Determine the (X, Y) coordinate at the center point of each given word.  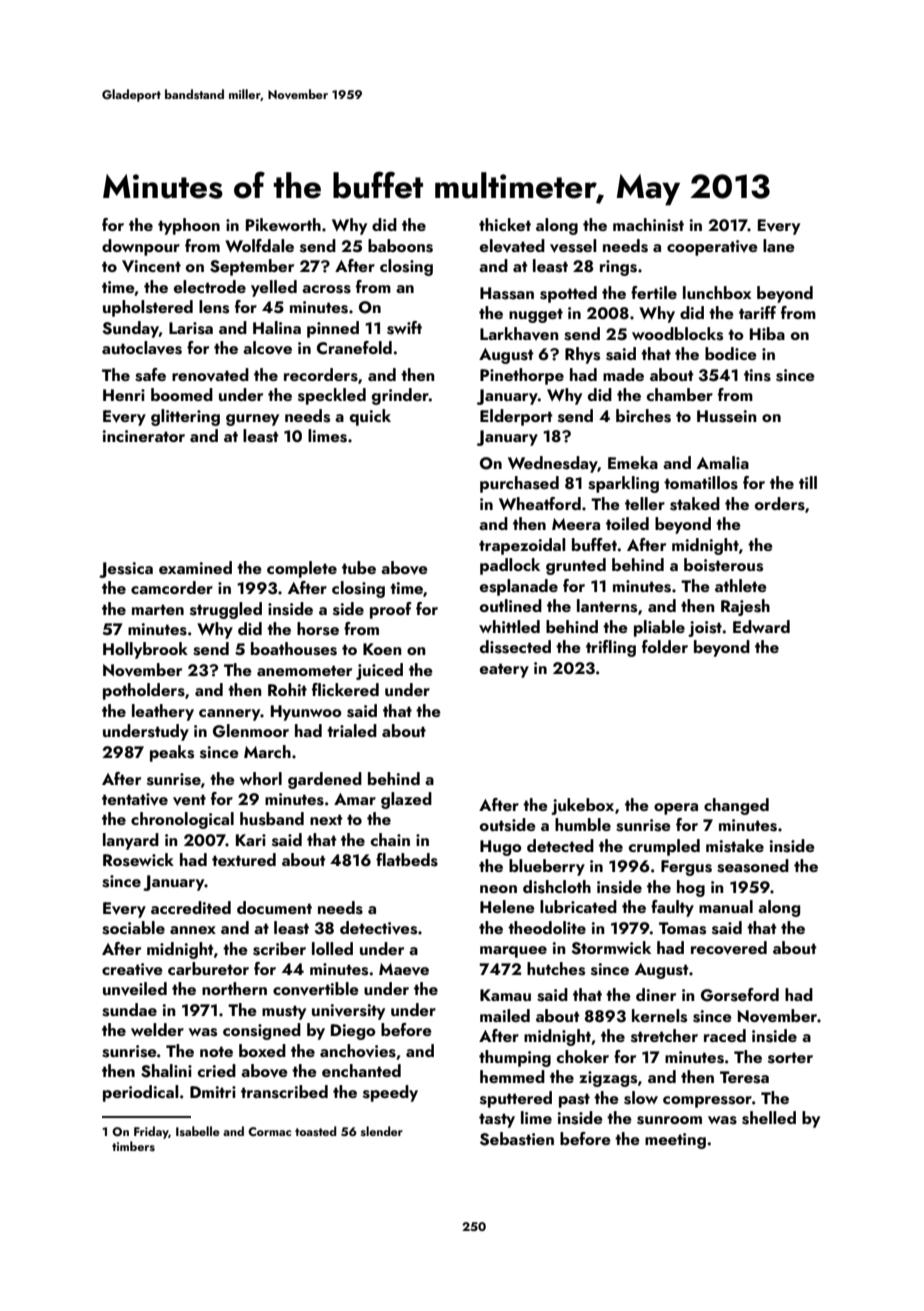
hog (691, 888)
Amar (355, 799)
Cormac (269, 1131)
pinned (333, 329)
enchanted (361, 1070)
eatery (504, 670)
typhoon (189, 226)
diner (656, 994)
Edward (761, 626)
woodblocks (677, 334)
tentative (135, 799)
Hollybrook (145, 650)
